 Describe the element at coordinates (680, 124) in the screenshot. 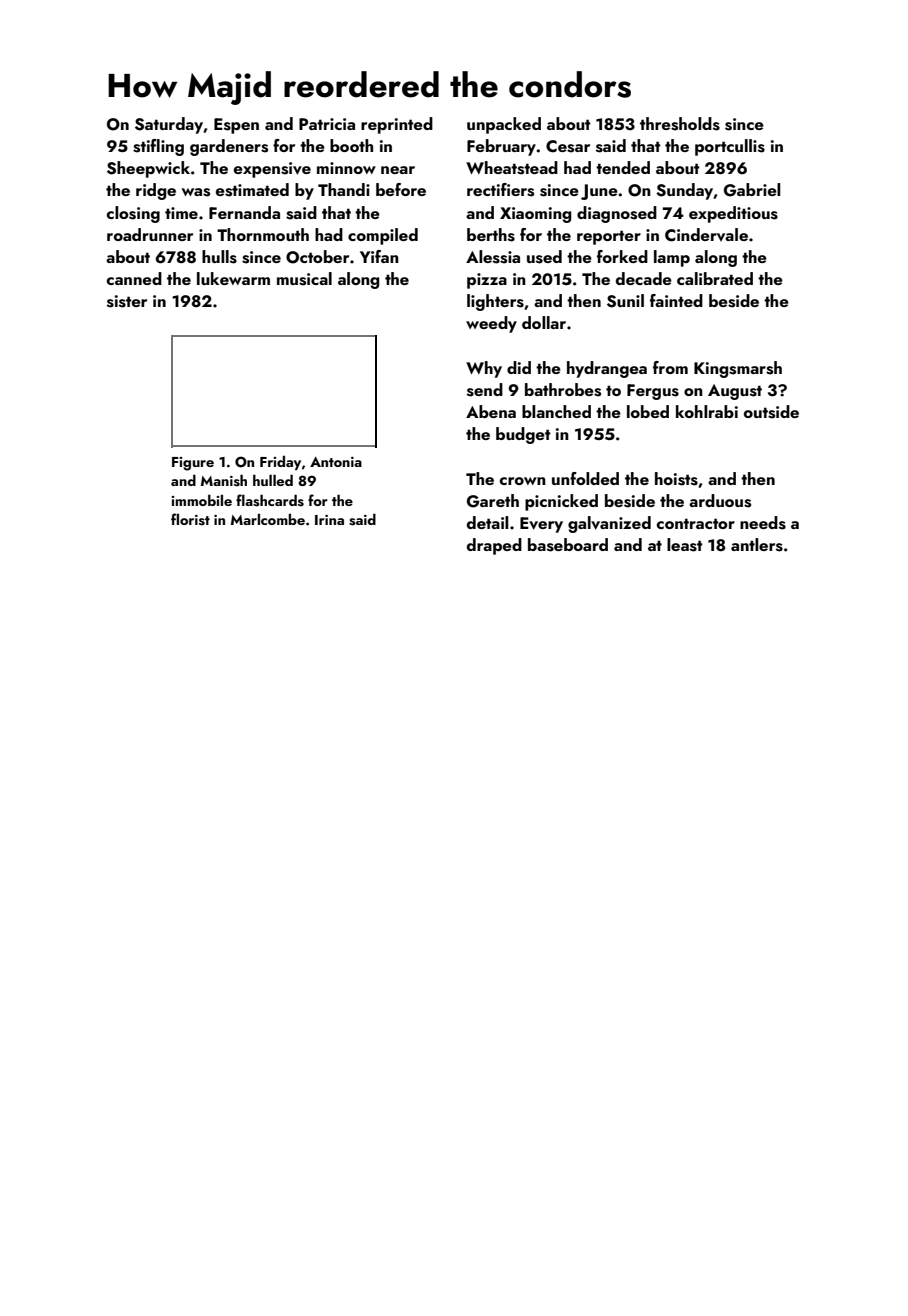

I see `thresholds` at that location.
